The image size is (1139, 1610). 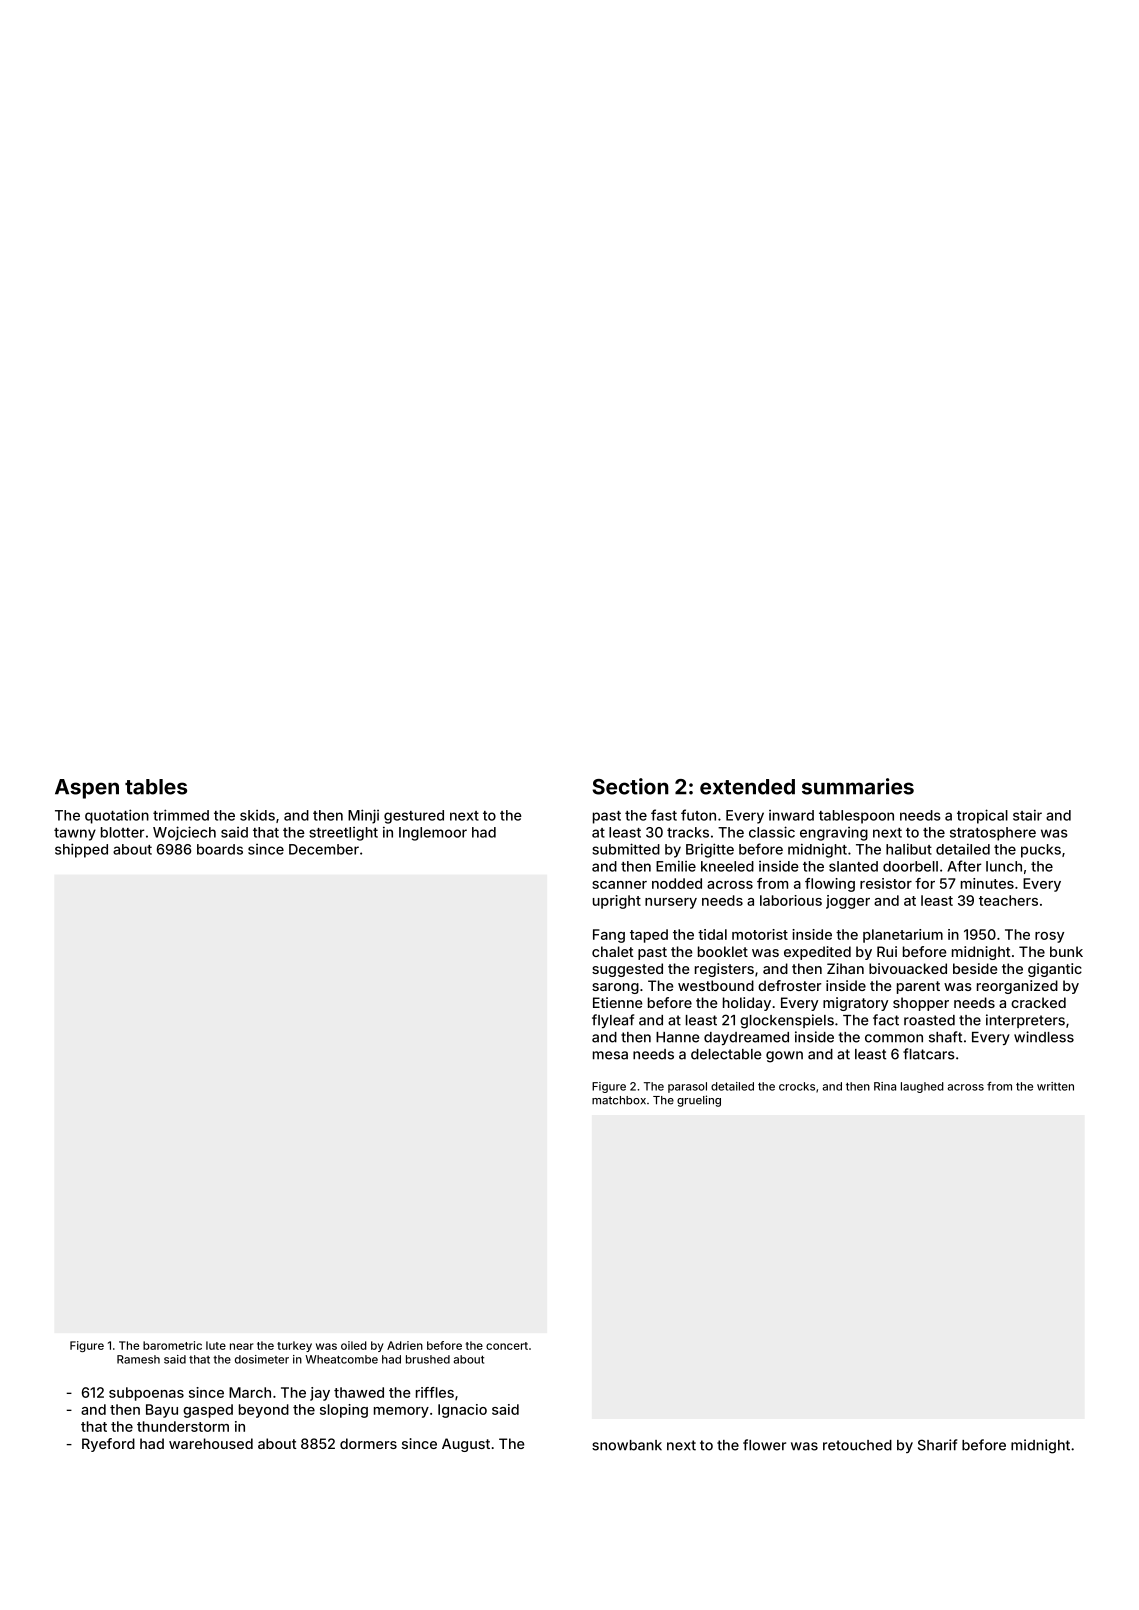 I want to click on August, so click(x=466, y=1445).
